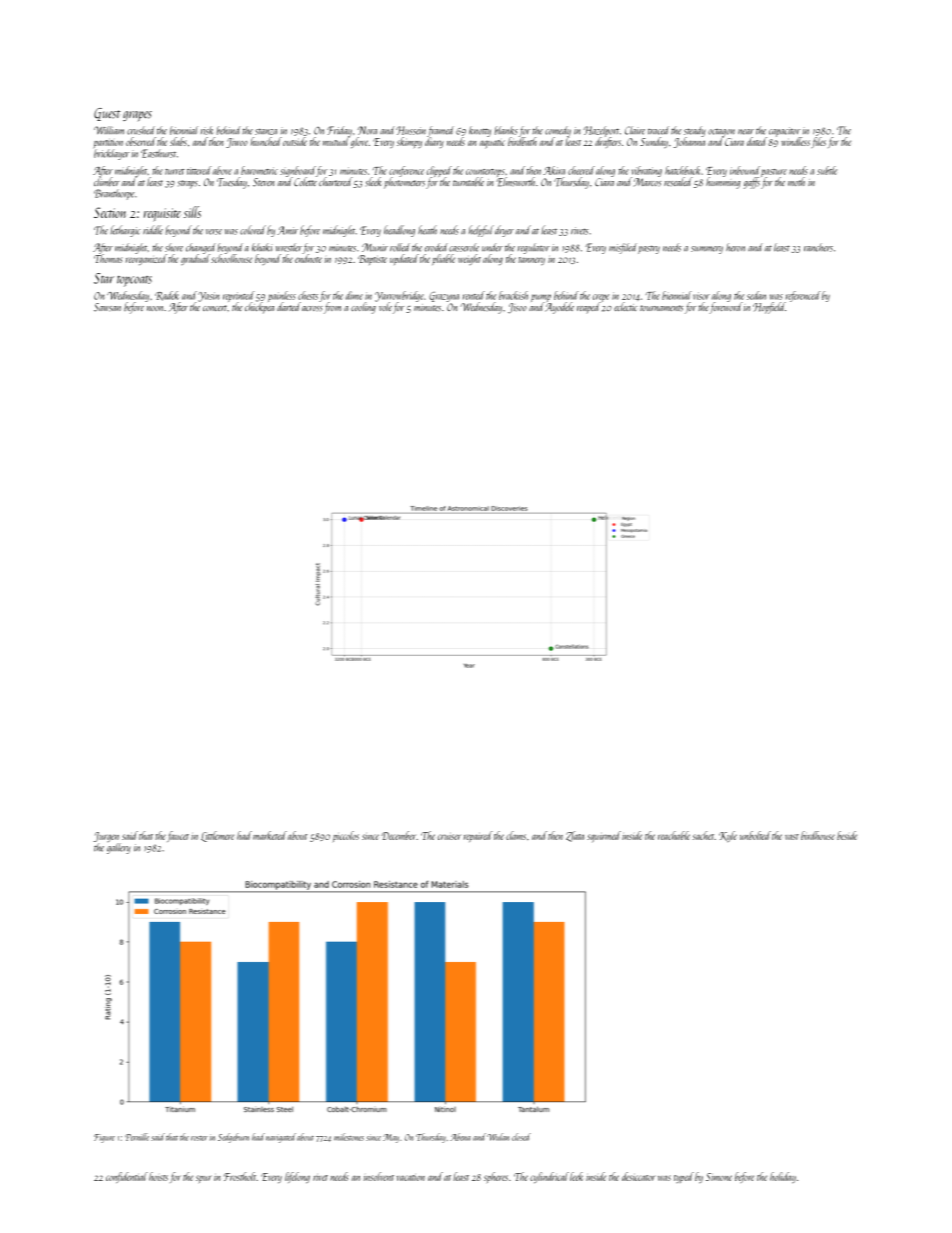  What do you see at coordinates (449, 836) in the document?
I see `cruiser` at bounding box center [449, 836].
